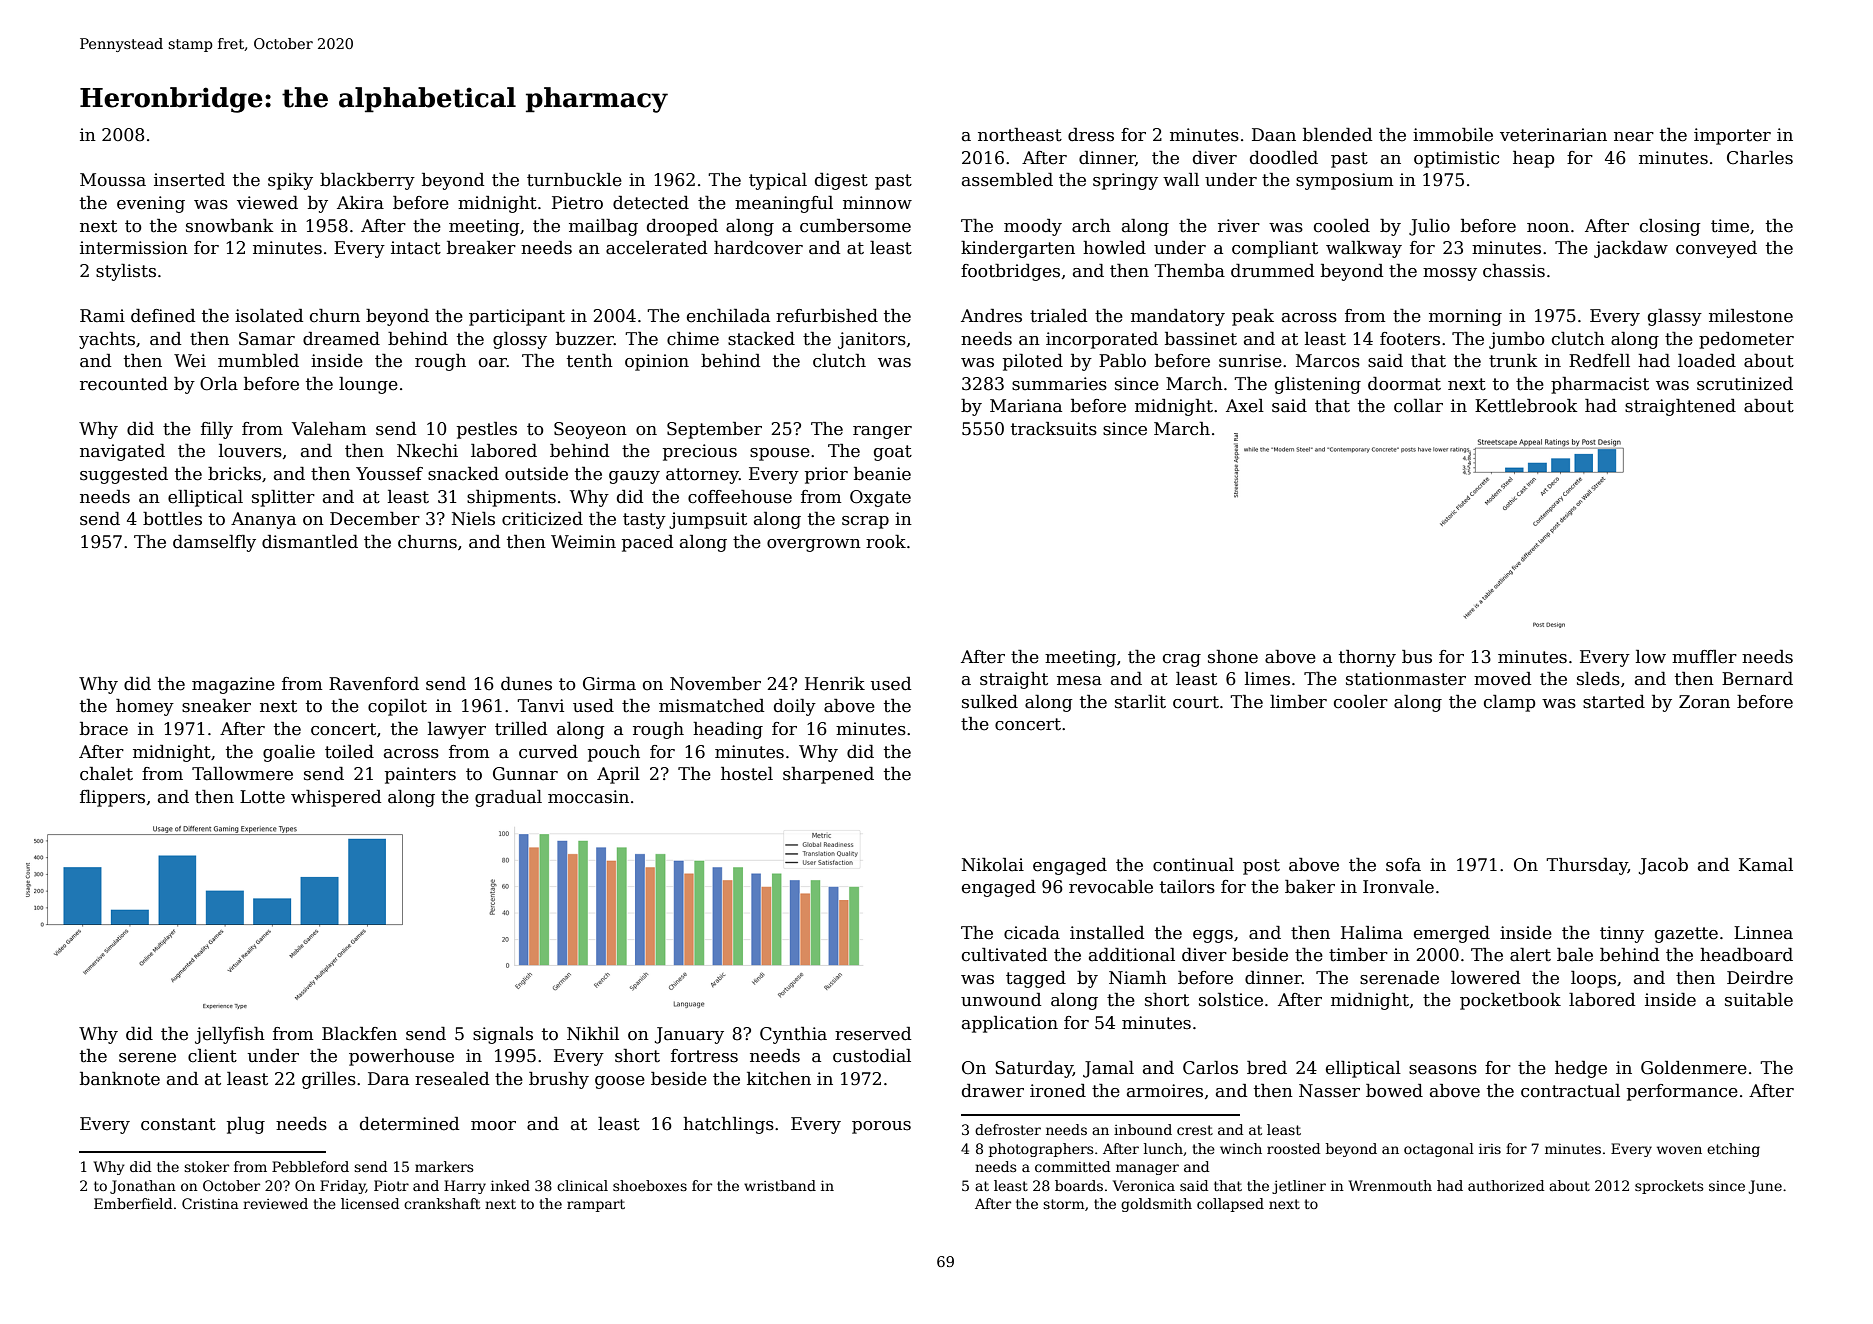  Describe the element at coordinates (214, 543) in the screenshot. I see `damselfly` at that location.
